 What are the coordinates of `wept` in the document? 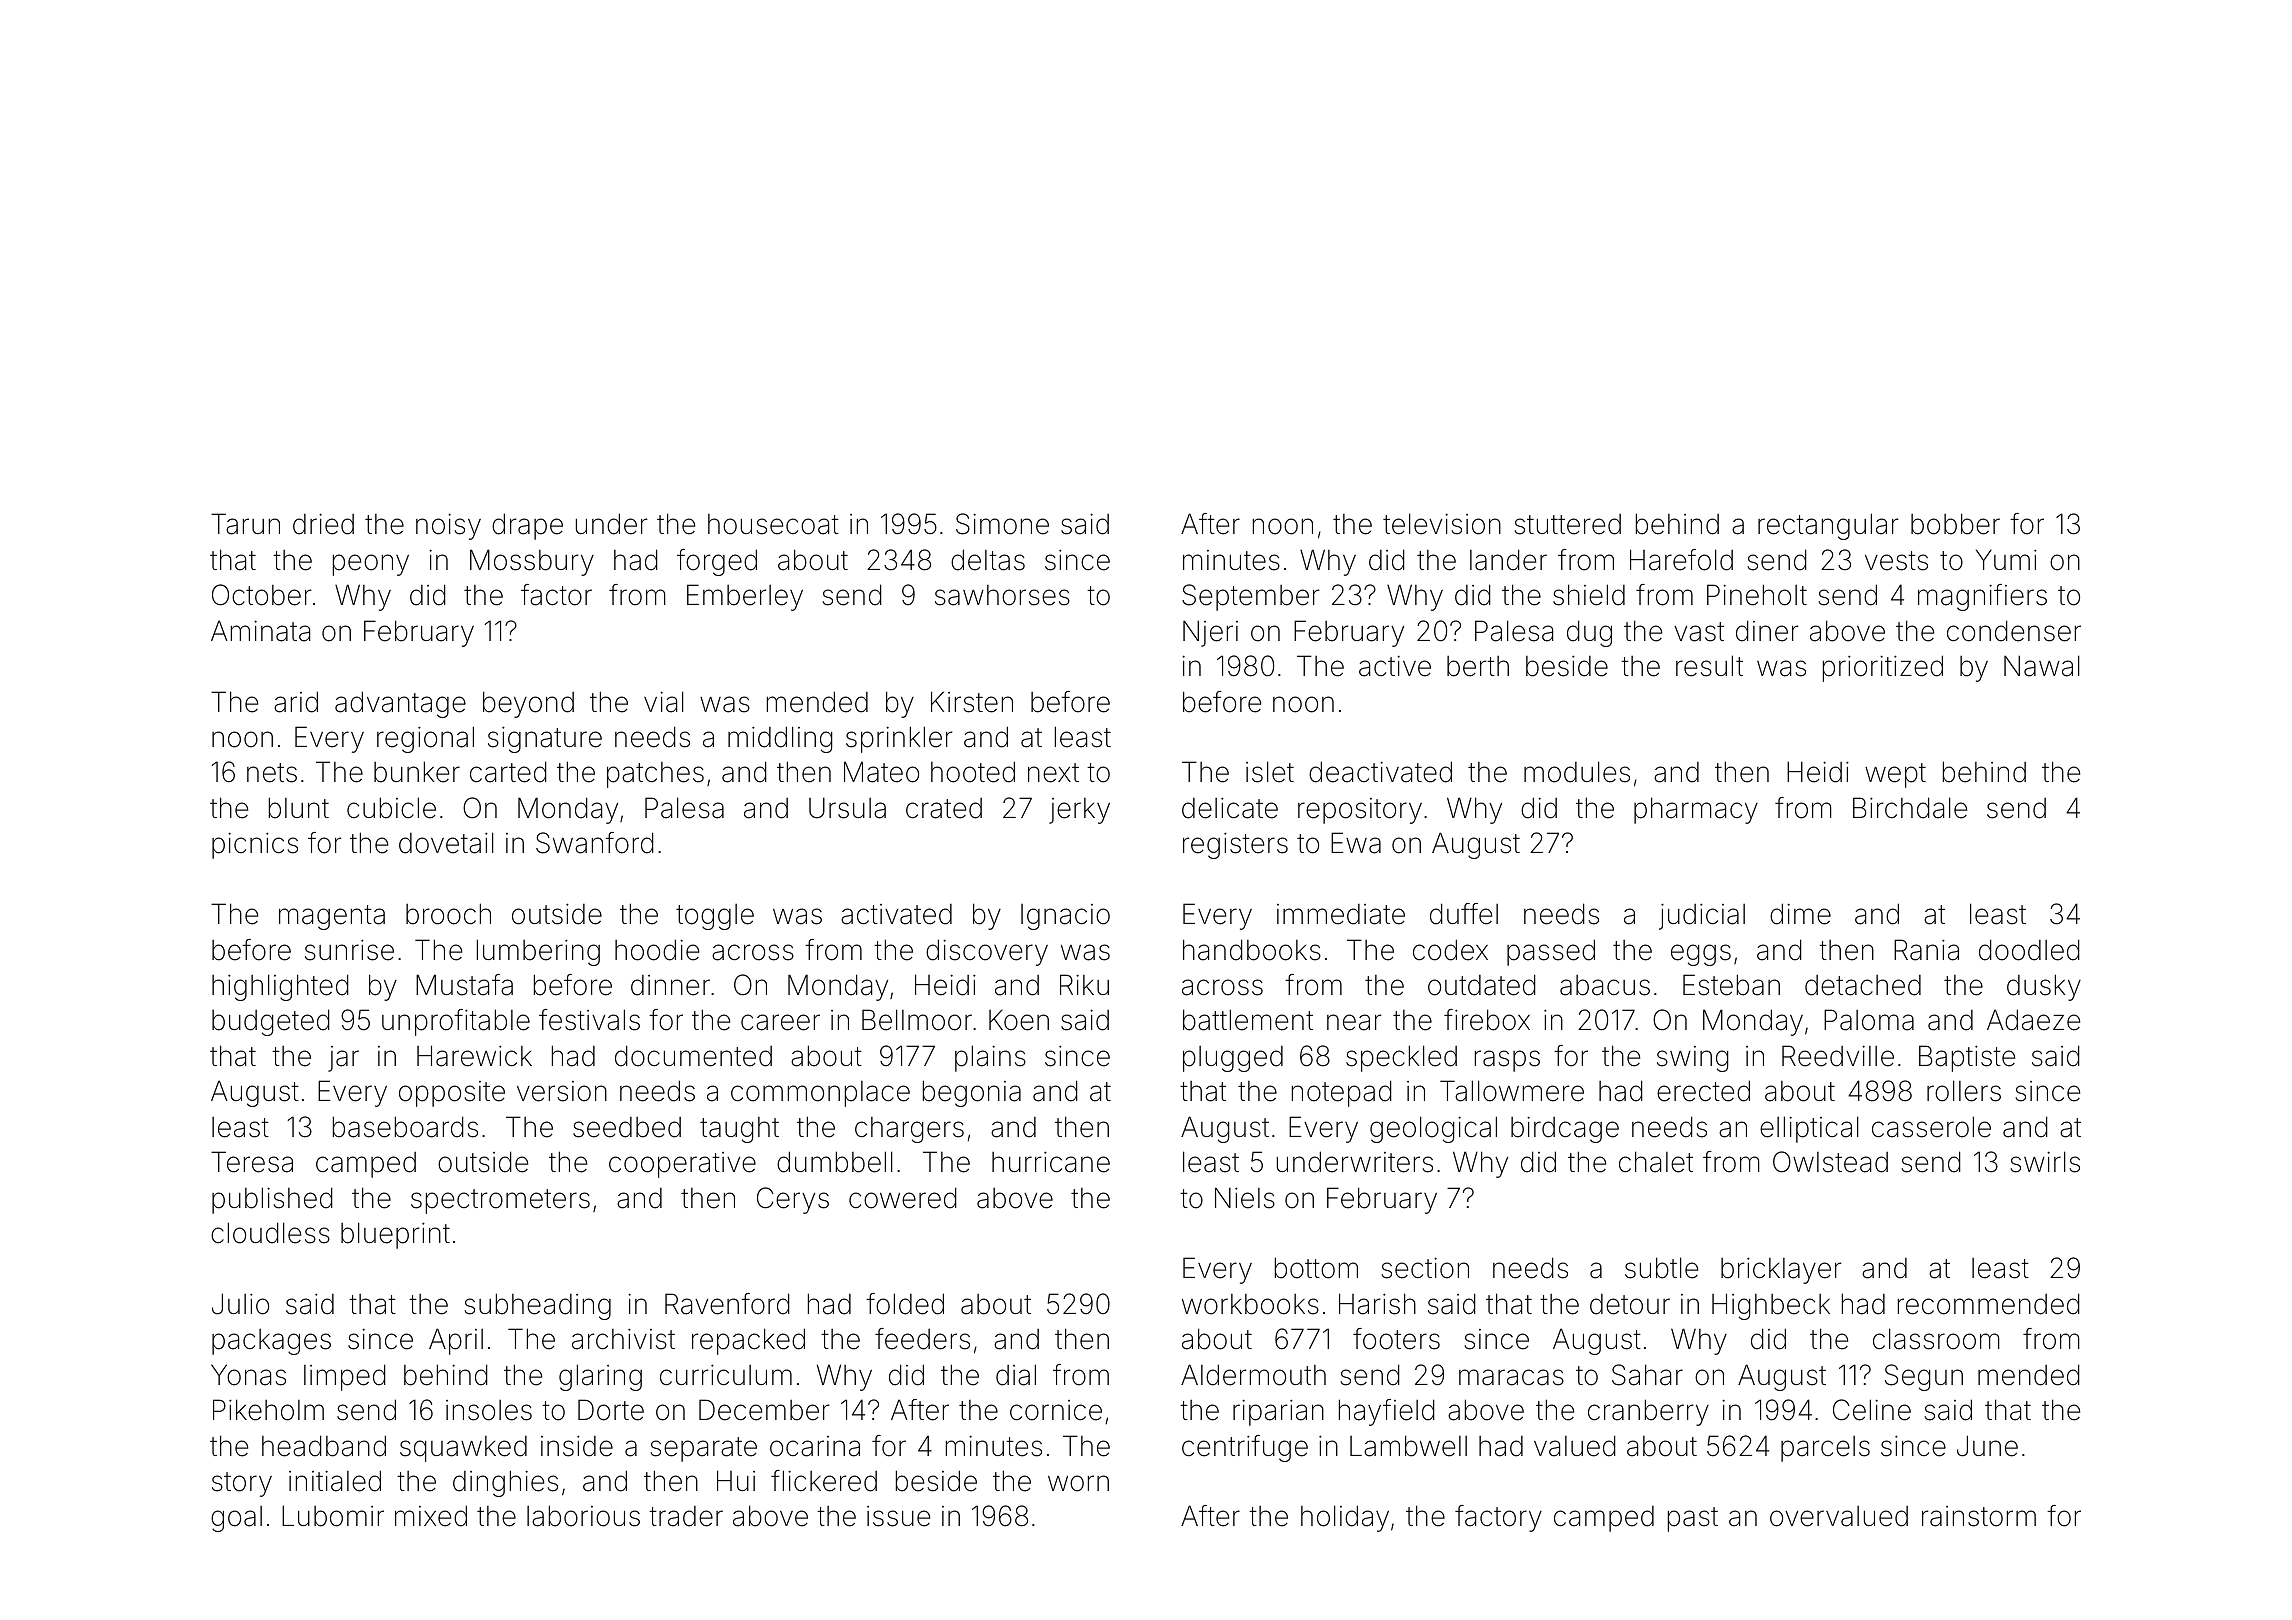 It's located at (1895, 775).
